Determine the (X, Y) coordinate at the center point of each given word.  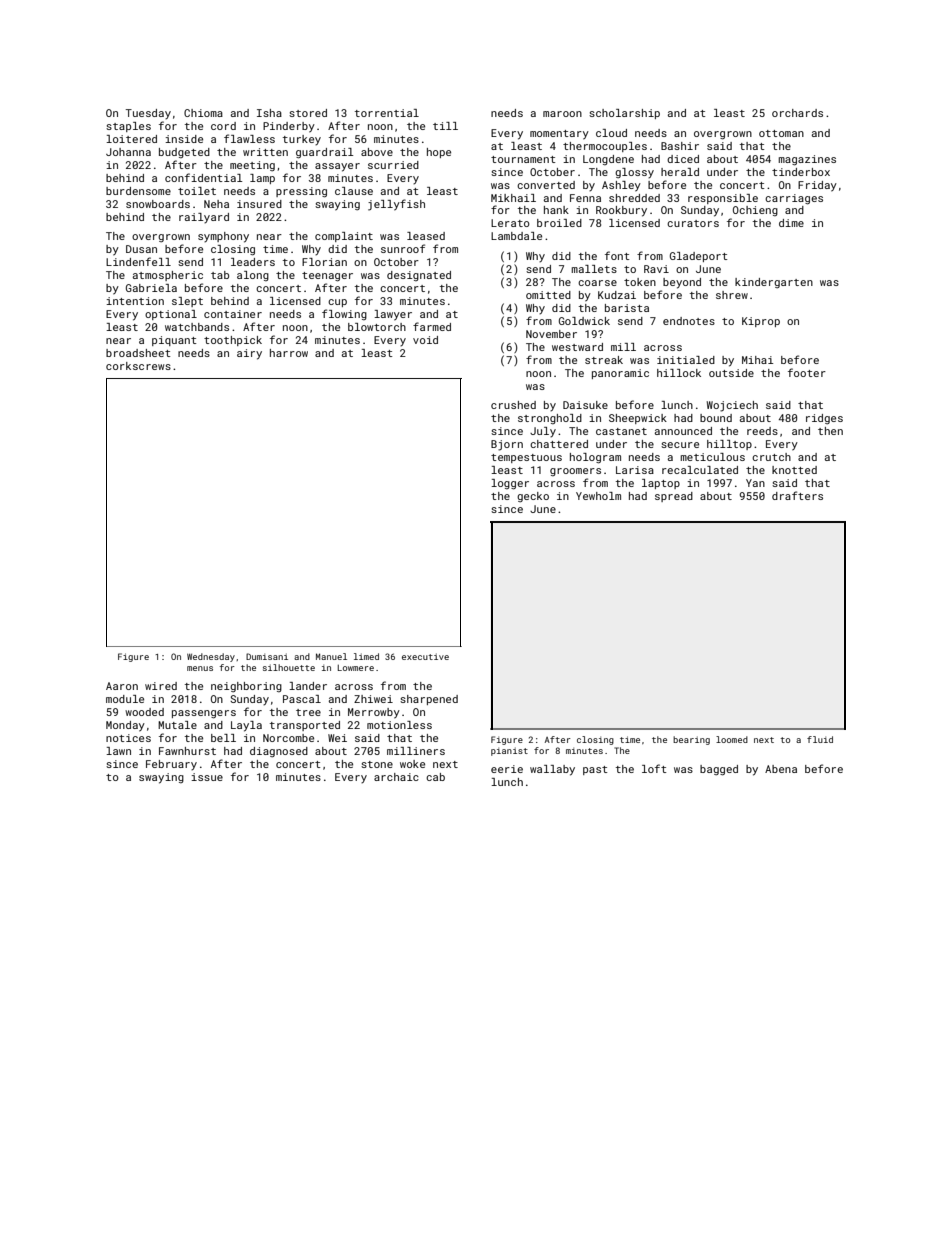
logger (510, 484)
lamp (262, 179)
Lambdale (516, 236)
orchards (797, 113)
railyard (204, 218)
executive (425, 657)
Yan (755, 483)
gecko (533, 497)
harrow (289, 353)
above (377, 152)
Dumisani (267, 656)
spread (674, 497)
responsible (723, 199)
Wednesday (211, 657)
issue (207, 777)
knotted (794, 470)
